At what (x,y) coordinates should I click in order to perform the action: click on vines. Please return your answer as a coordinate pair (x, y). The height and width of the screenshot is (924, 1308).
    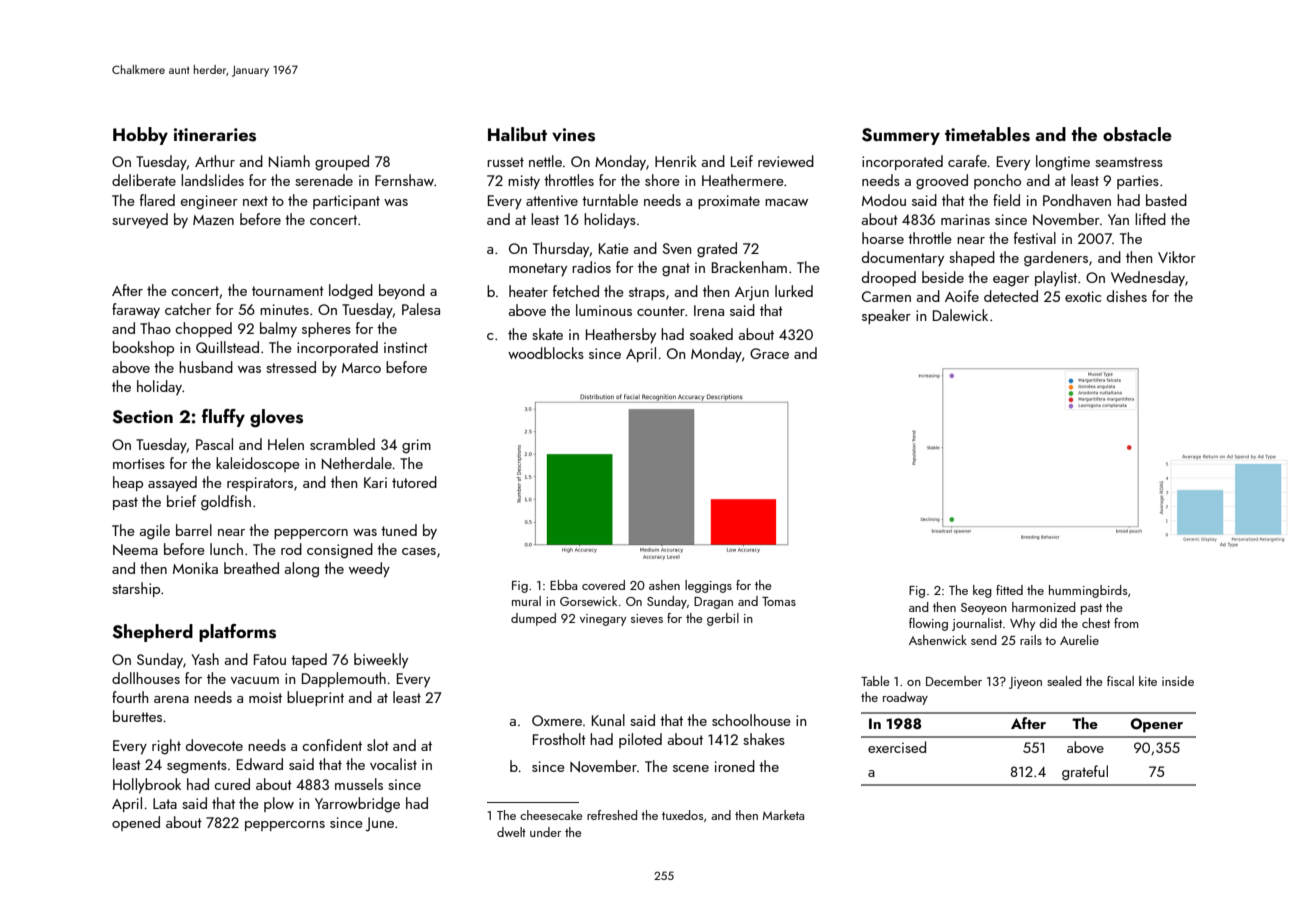
    Looking at the image, I should click on (573, 135).
